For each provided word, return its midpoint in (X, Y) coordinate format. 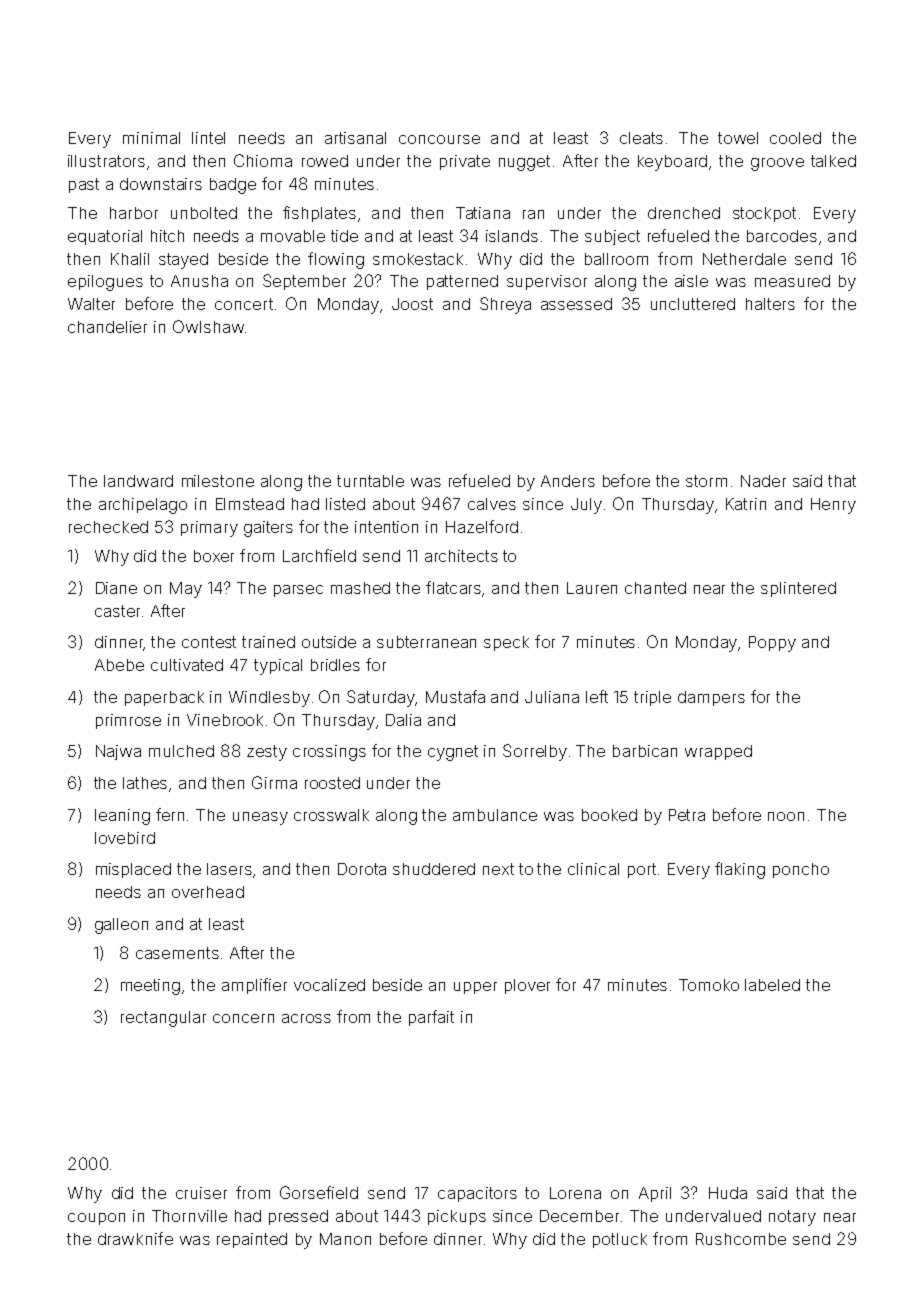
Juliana (552, 697)
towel (738, 138)
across (306, 1018)
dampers (711, 698)
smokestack (418, 259)
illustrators (106, 161)
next (498, 869)
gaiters (268, 529)
